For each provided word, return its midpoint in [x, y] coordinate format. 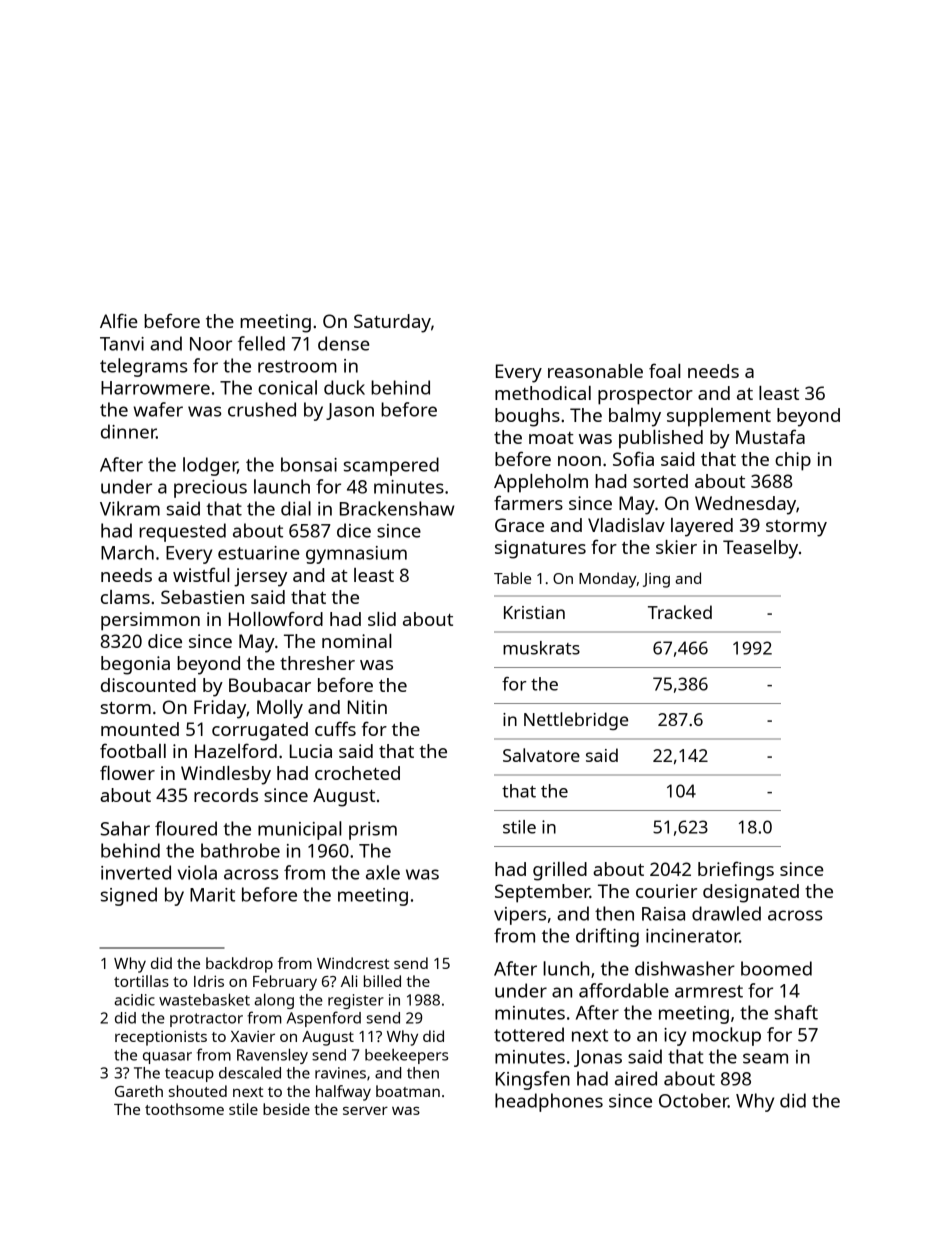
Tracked [680, 612]
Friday [220, 709]
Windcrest [353, 963]
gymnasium [356, 555]
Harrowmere [155, 388]
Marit [212, 895]
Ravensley [272, 1056]
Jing [656, 580]
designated [751, 893]
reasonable [595, 371]
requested [182, 532]
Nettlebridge [576, 721]
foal [665, 370]
